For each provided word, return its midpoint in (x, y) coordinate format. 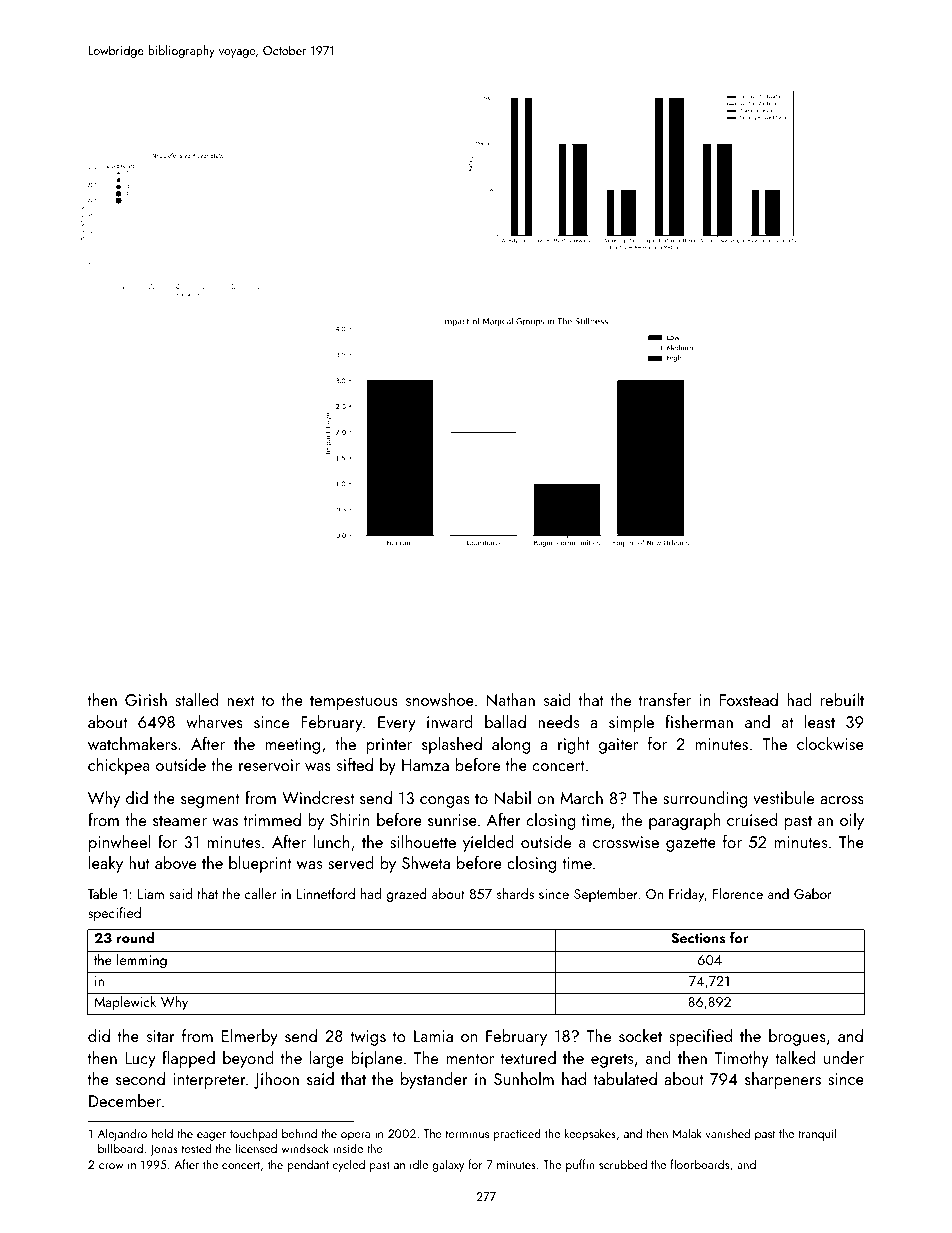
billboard (120, 1148)
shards (515, 893)
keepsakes (590, 1134)
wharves (214, 721)
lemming (142, 961)
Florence (738, 893)
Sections (698, 938)
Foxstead (749, 699)
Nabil (512, 797)
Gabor (813, 893)
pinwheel (119, 843)
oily (852, 821)
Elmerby (250, 1037)
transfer (665, 699)
